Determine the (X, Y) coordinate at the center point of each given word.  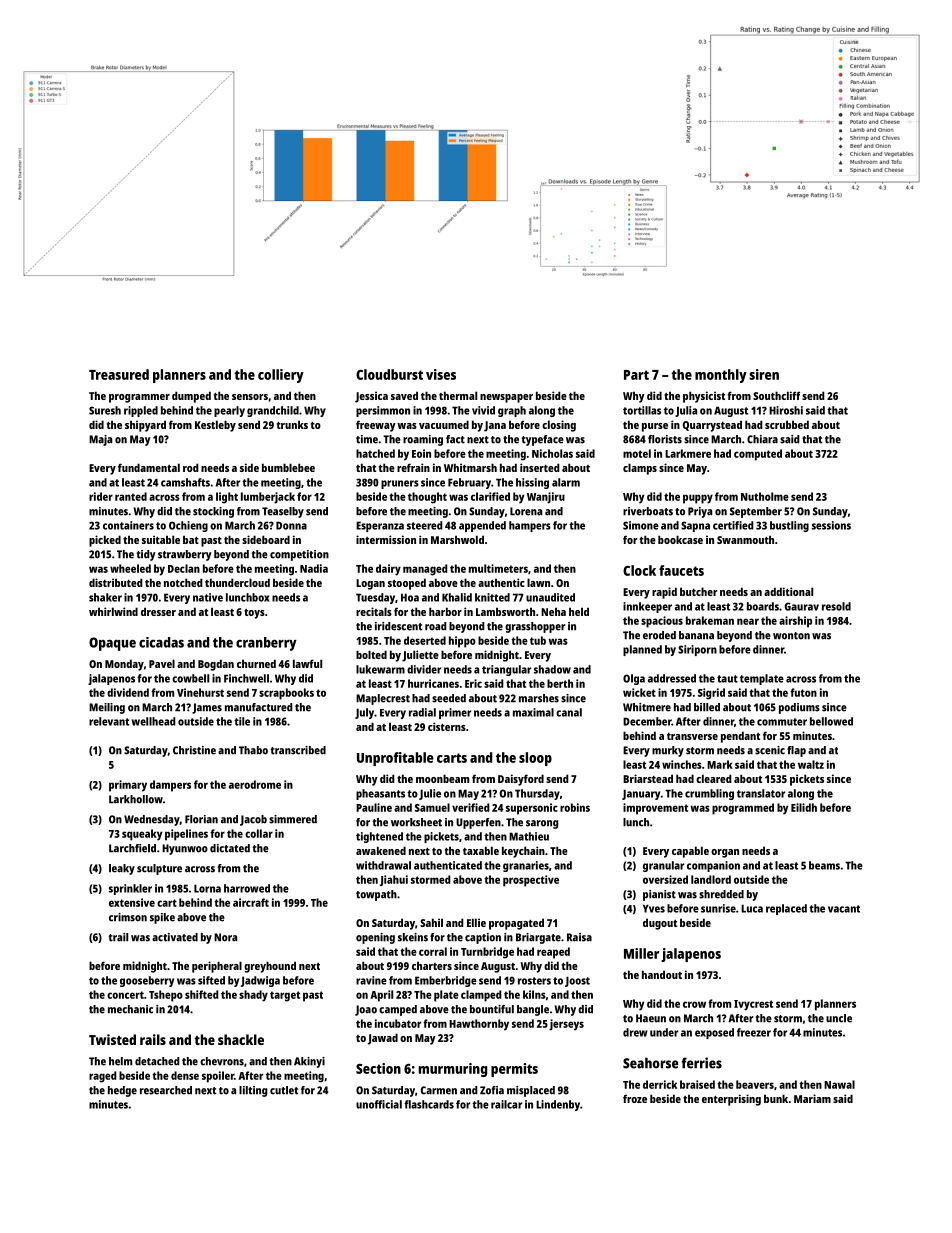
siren (764, 374)
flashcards (429, 1104)
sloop (535, 759)
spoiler (218, 1077)
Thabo (253, 750)
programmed (743, 809)
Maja (100, 440)
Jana (495, 426)
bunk (776, 1098)
